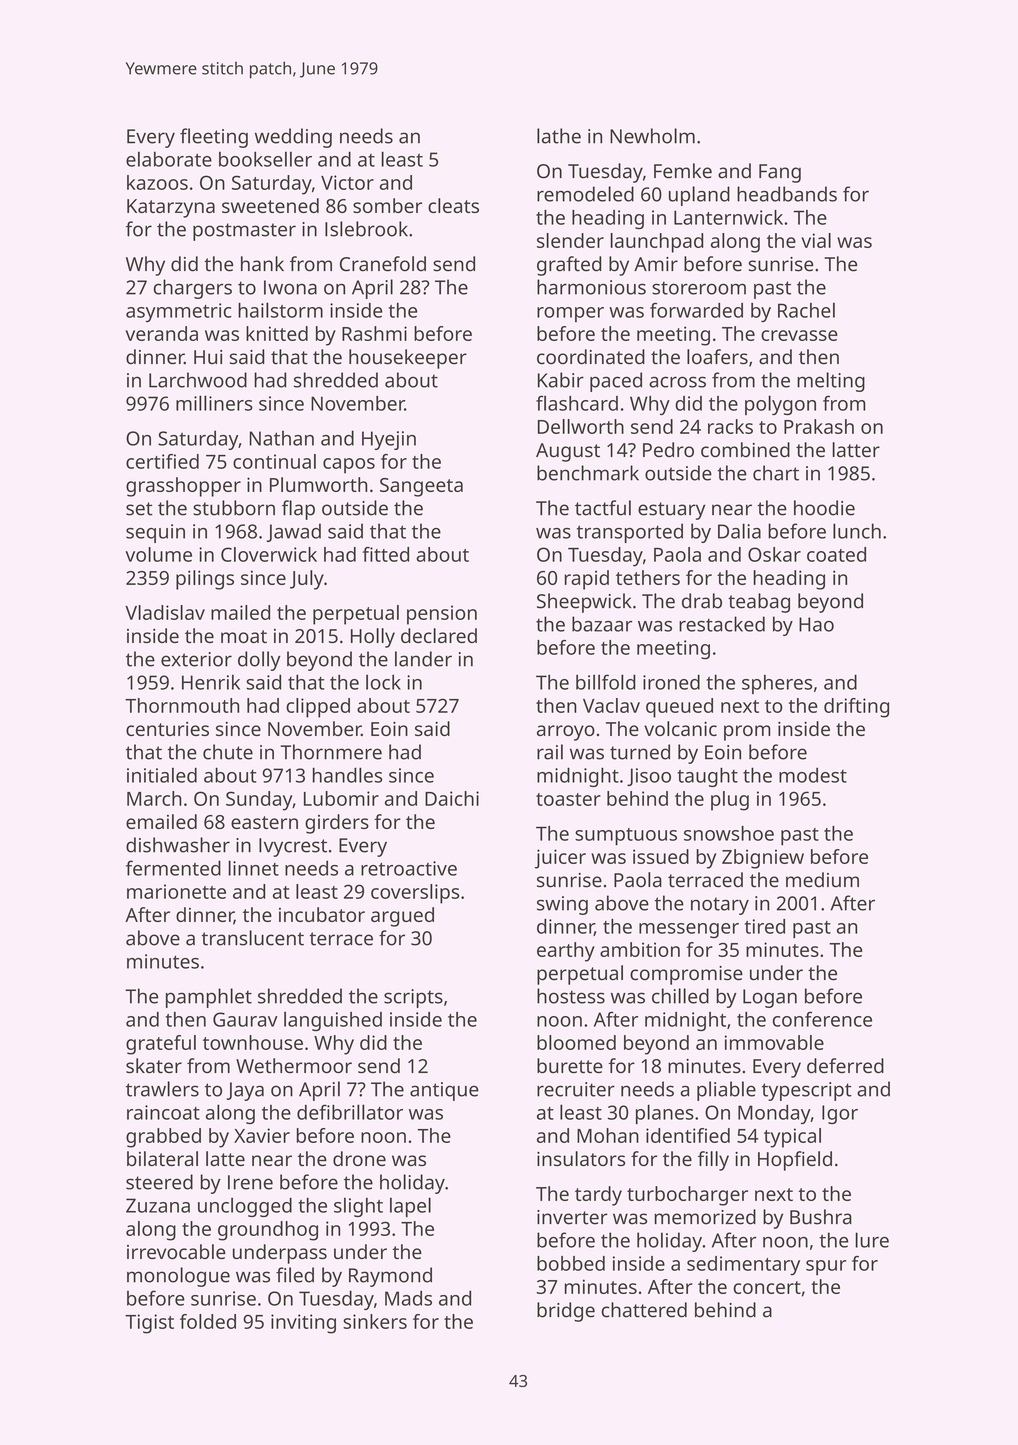 The image size is (1018, 1445). What do you see at coordinates (566, 952) in the screenshot?
I see `earthy` at bounding box center [566, 952].
